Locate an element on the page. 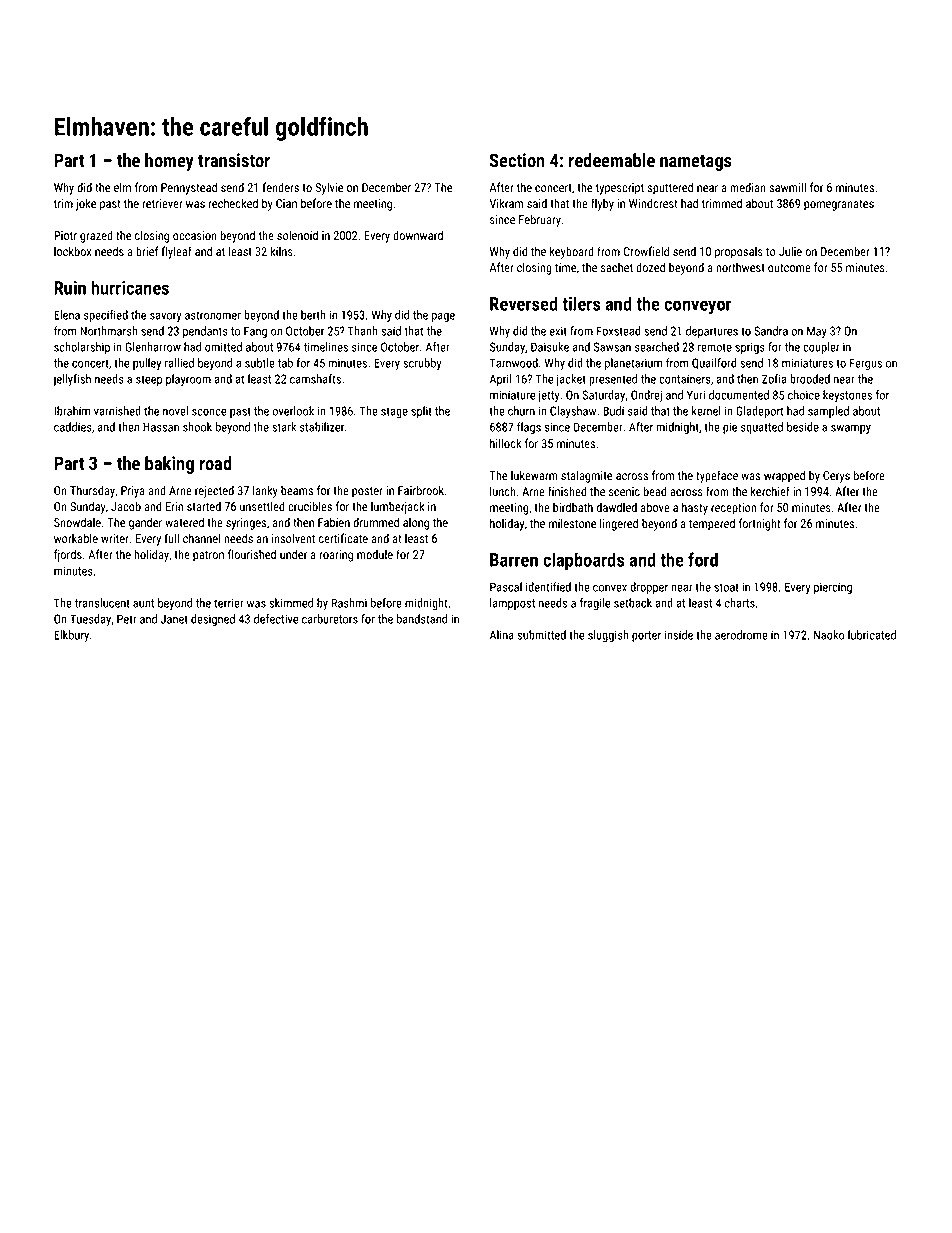 This document has height=1233, width=952. translucent is located at coordinates (102, 603).
